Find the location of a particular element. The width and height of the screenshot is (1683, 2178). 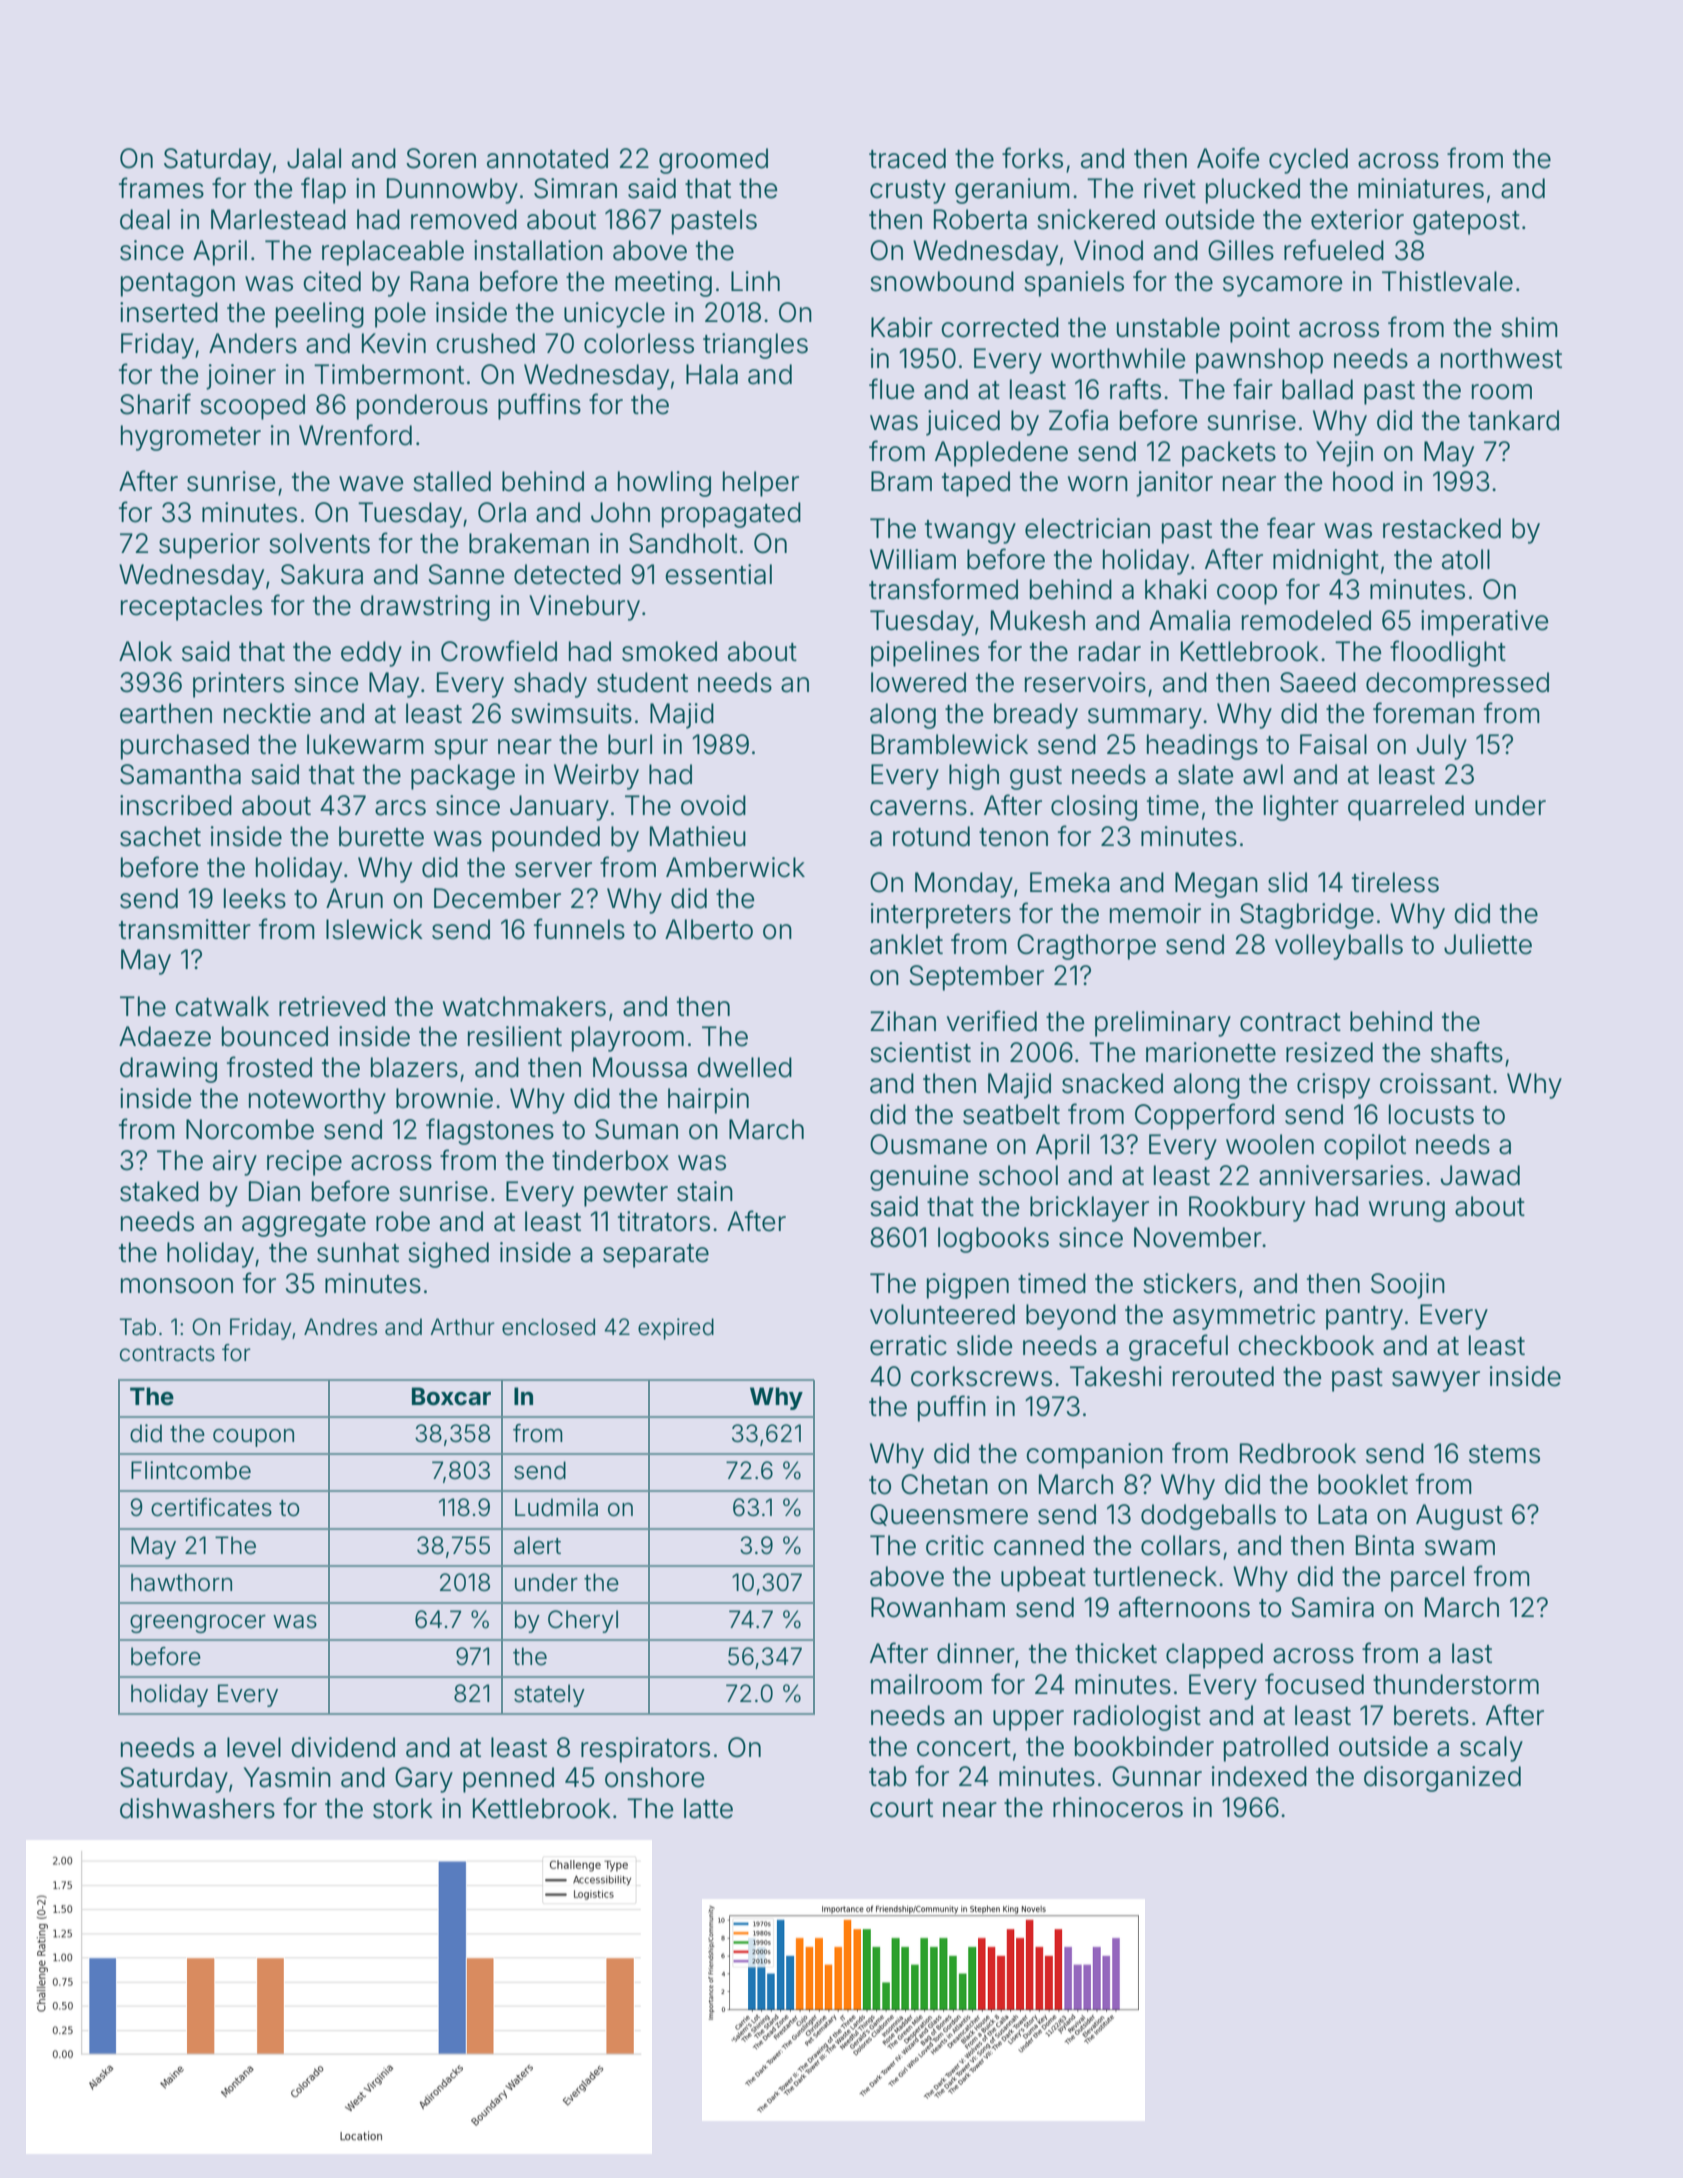

latte is located at coordinates (708, 1808).
